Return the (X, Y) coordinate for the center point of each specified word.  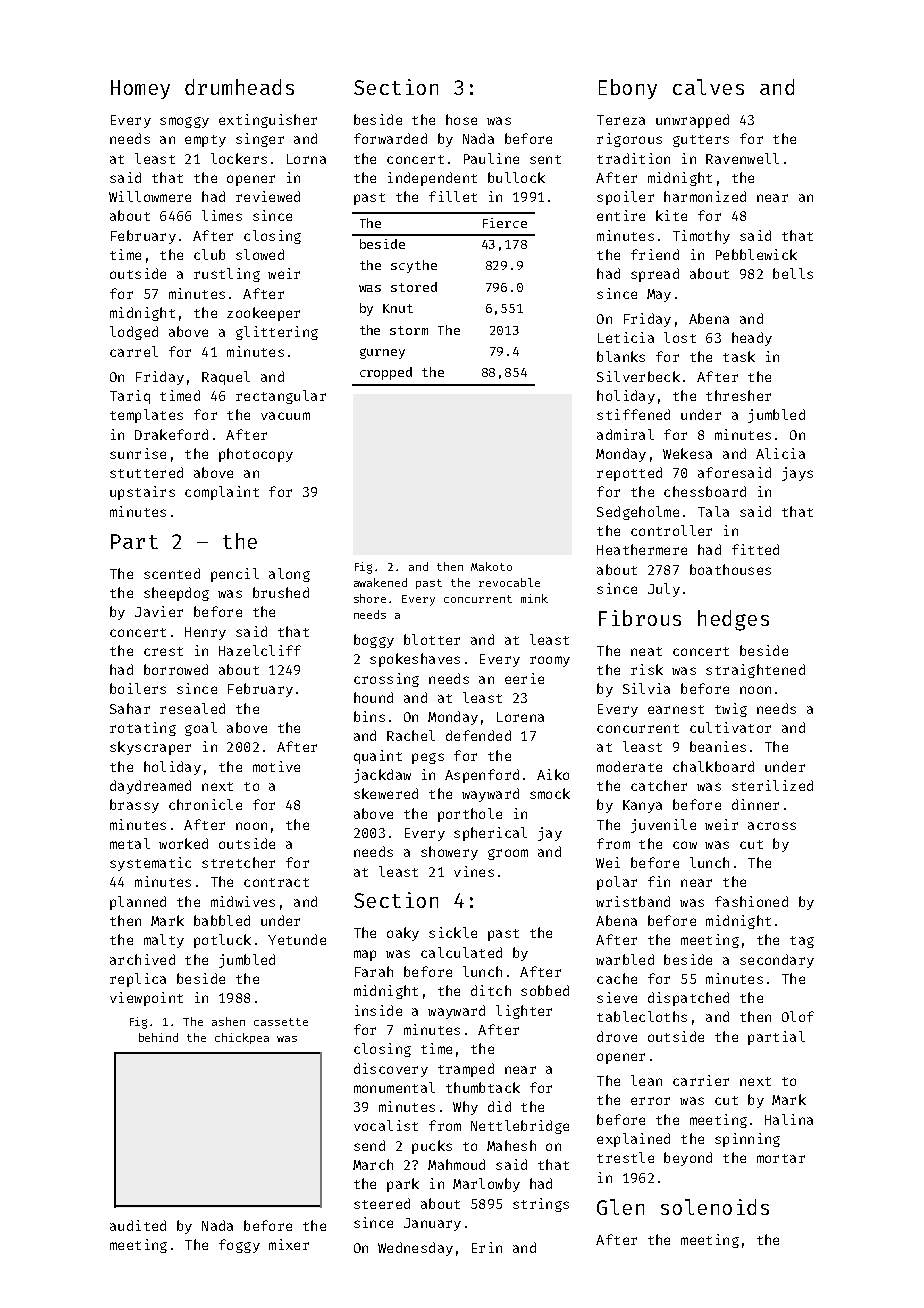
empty (205, 141)
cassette (281, 1022)
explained (633, 1140)
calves (708, 87)
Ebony (628, 89)
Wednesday (415, 1249)
